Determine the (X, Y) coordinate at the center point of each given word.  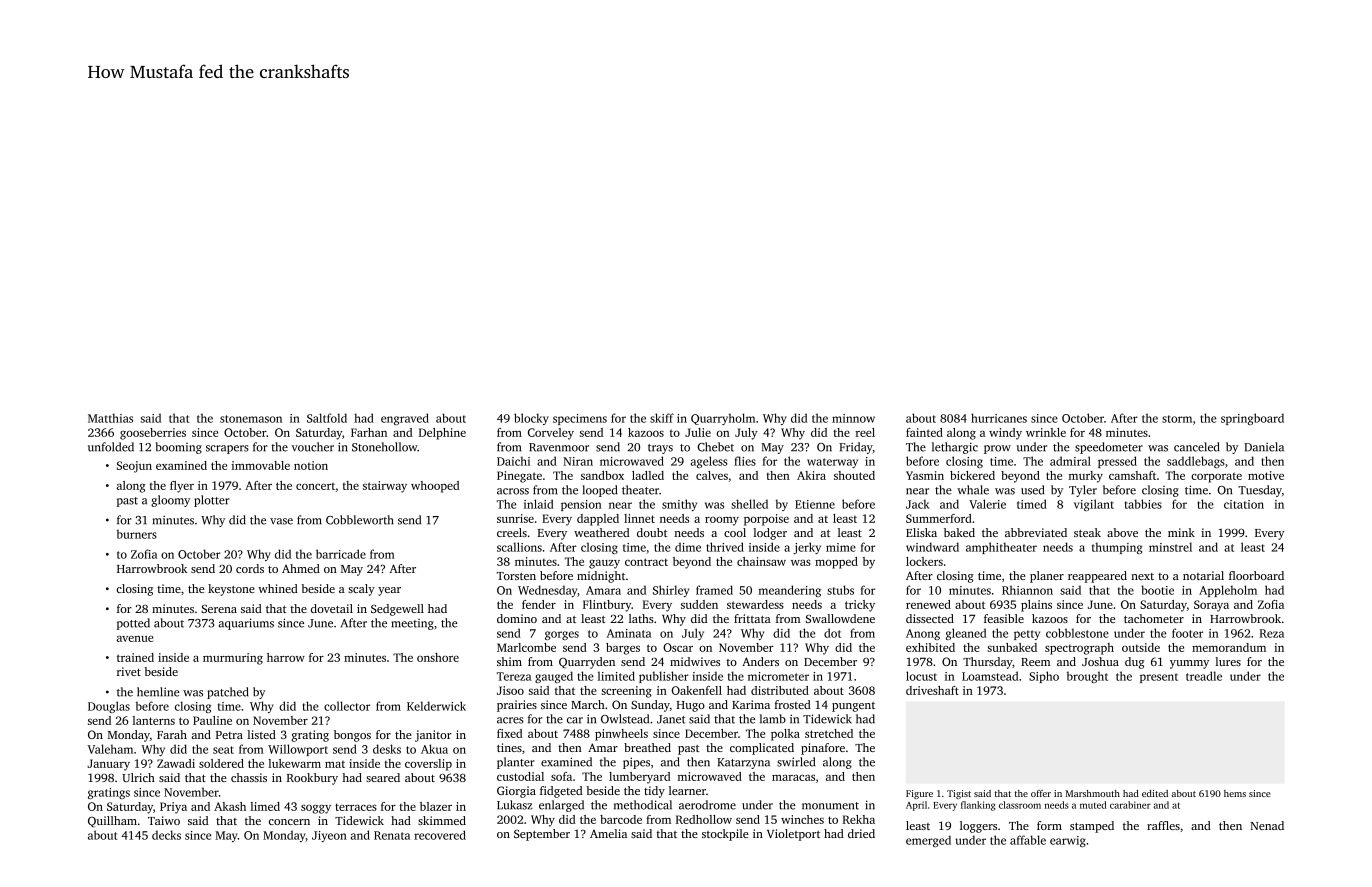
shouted (854, 475)
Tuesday (1260, 491)
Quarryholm (723, 419)
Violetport (793, 835)
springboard (1252, 419)
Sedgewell (397, 610)
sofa (561, 776)
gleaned (966, 634)
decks (166, 835)
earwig (1068, 841)
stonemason (251, 419)
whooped (435, 487)
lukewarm (294, 763)
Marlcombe (526, 647)
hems (1235, 793)
